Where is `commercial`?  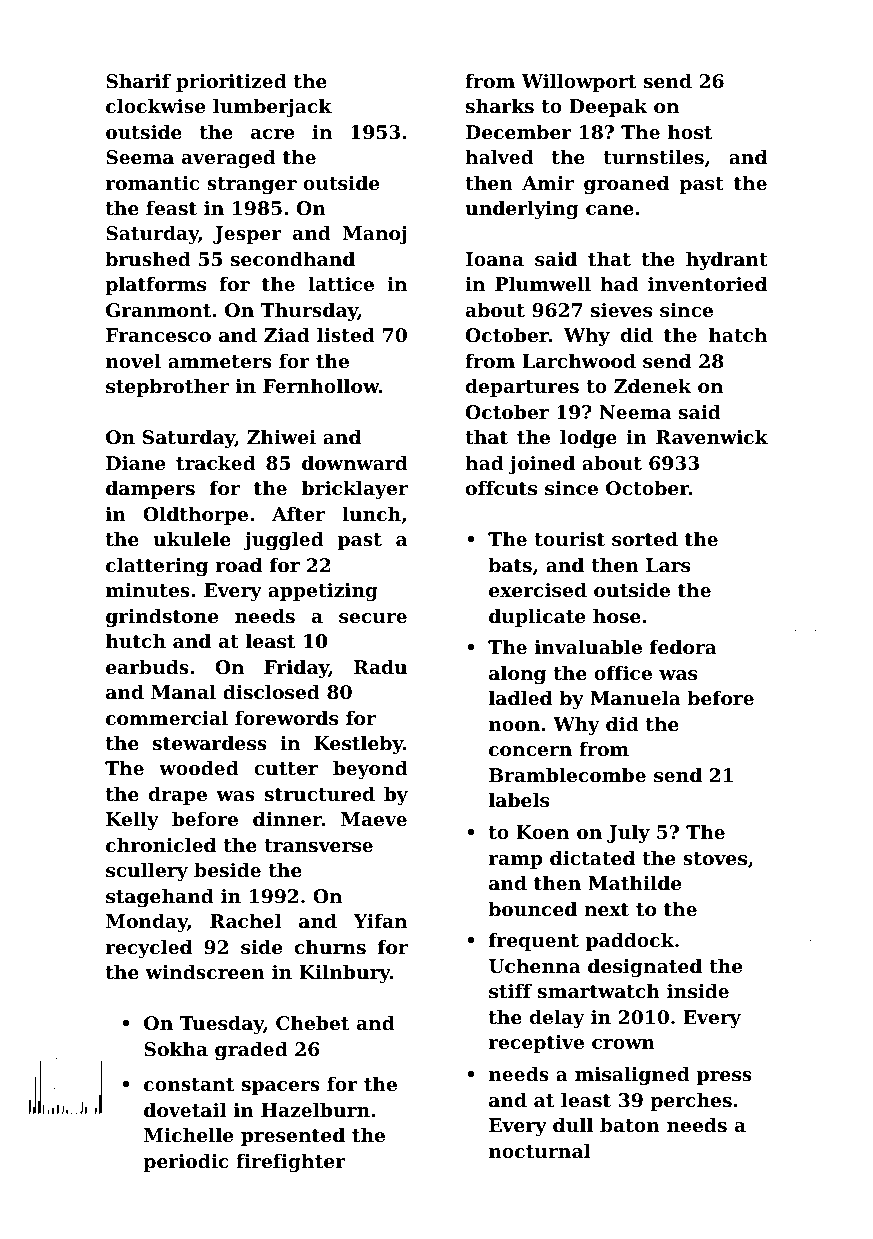 commercial is located at coordinates (167, 718).
